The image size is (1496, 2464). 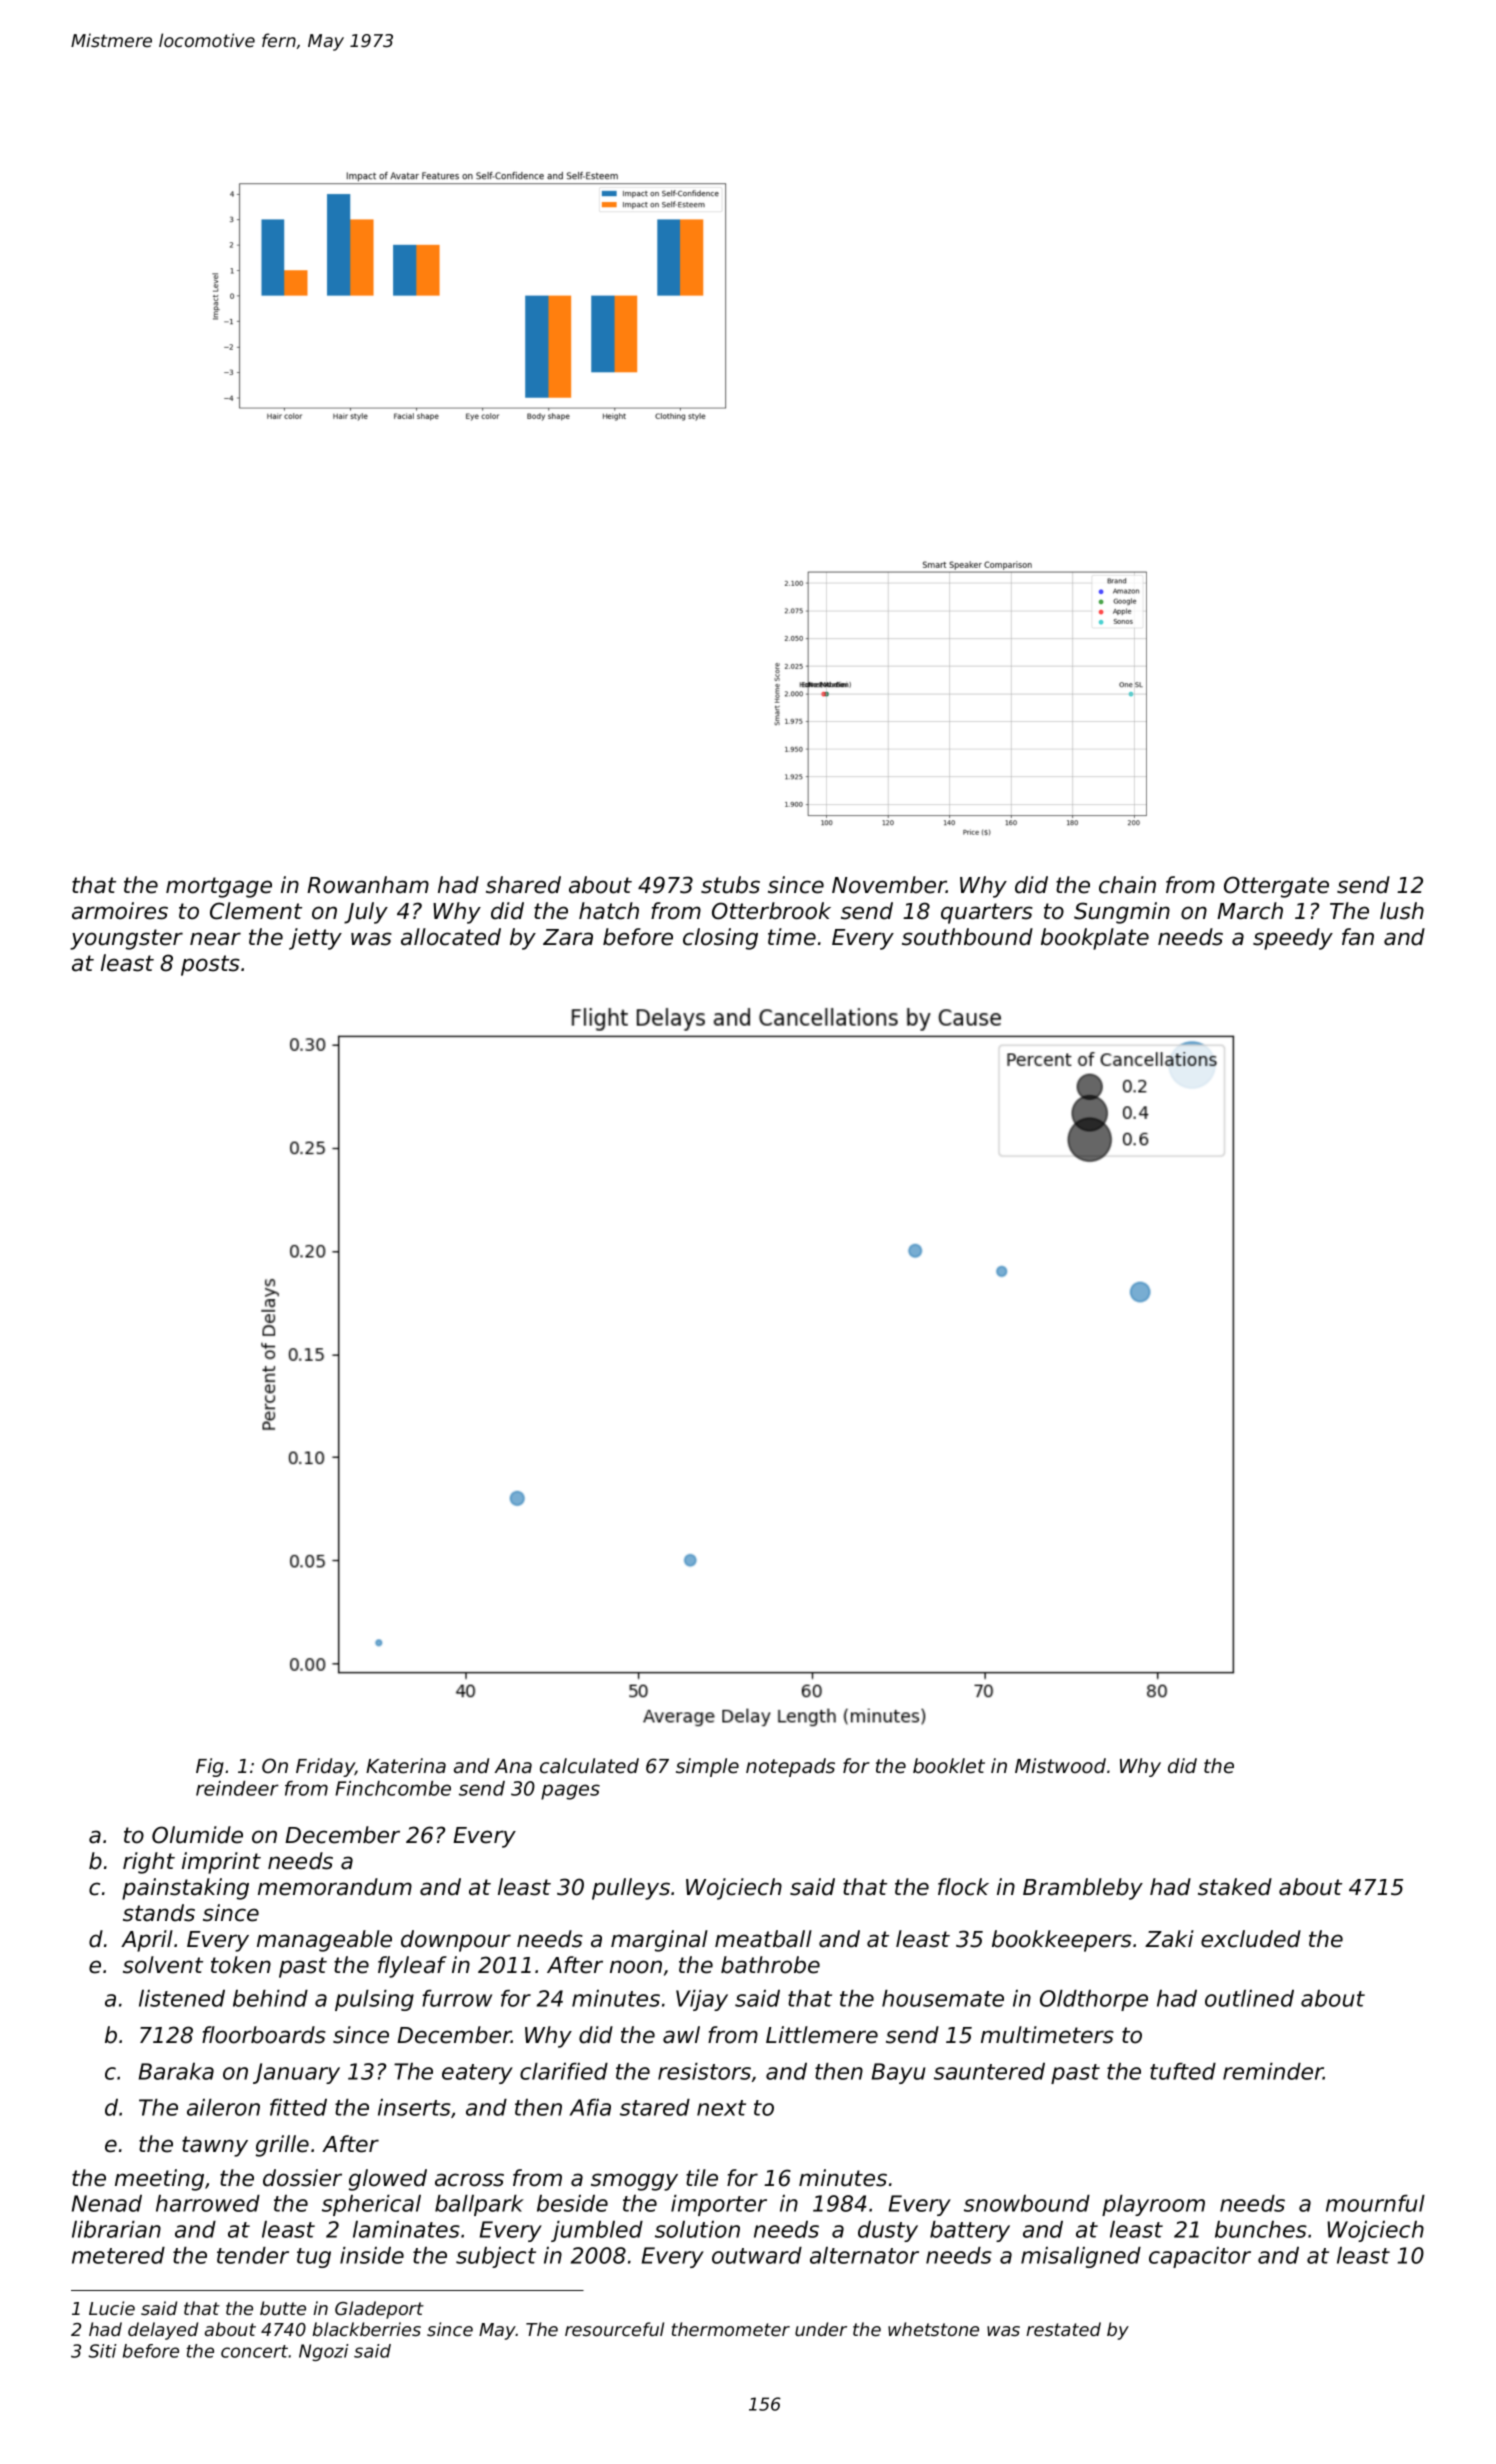 I want to click on notepads, so click(x=790, y=1767).
